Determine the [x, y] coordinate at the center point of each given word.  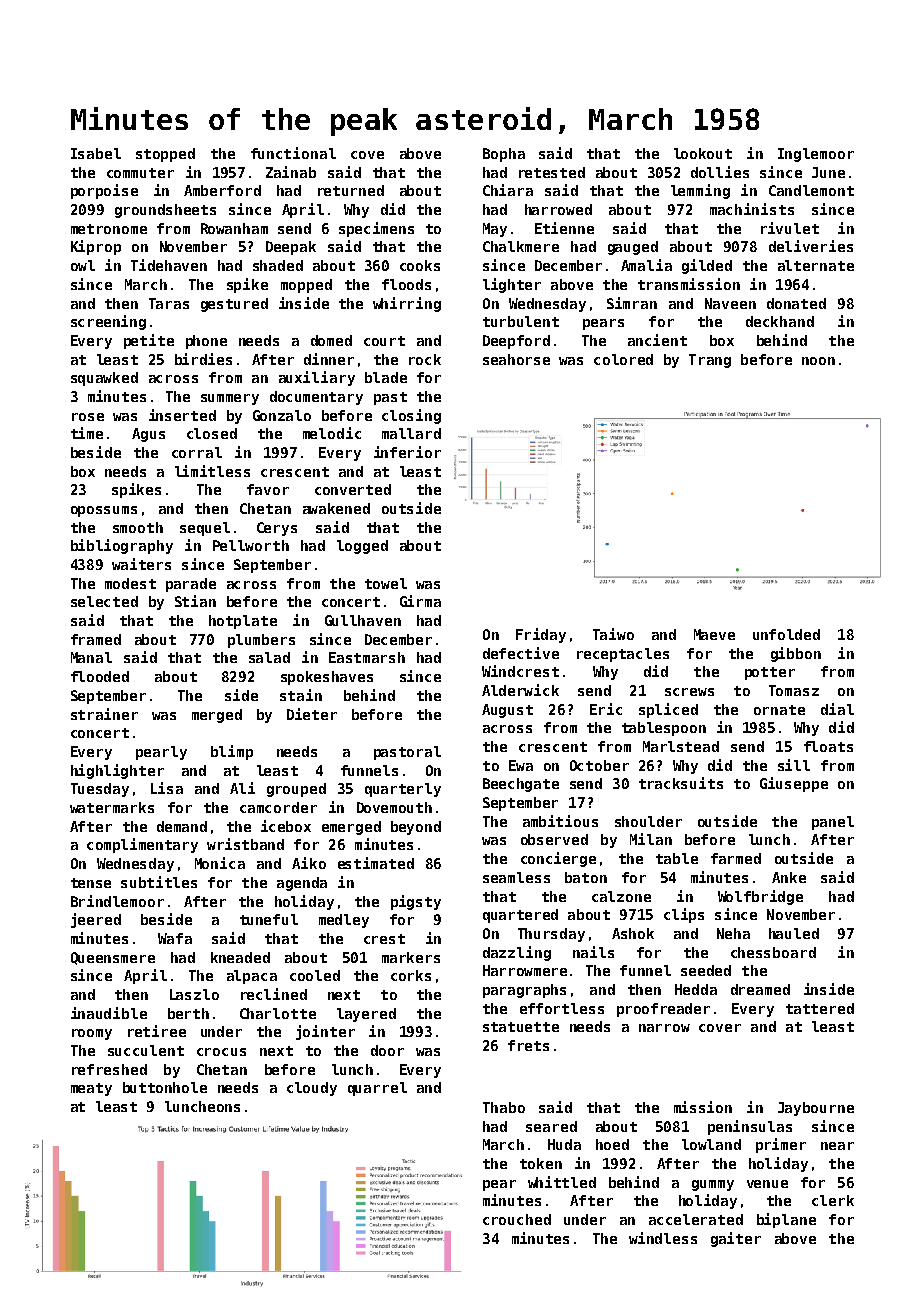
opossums [104, 511]
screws [689, 692]
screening [108, 322]
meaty [91, 1089]
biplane [786, 1220]
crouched [517, 1219]
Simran [632, 303]
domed [331, 340]
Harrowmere [525, 970]
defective [521, 653]
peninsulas [750, 1127]
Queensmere [113, 958]
